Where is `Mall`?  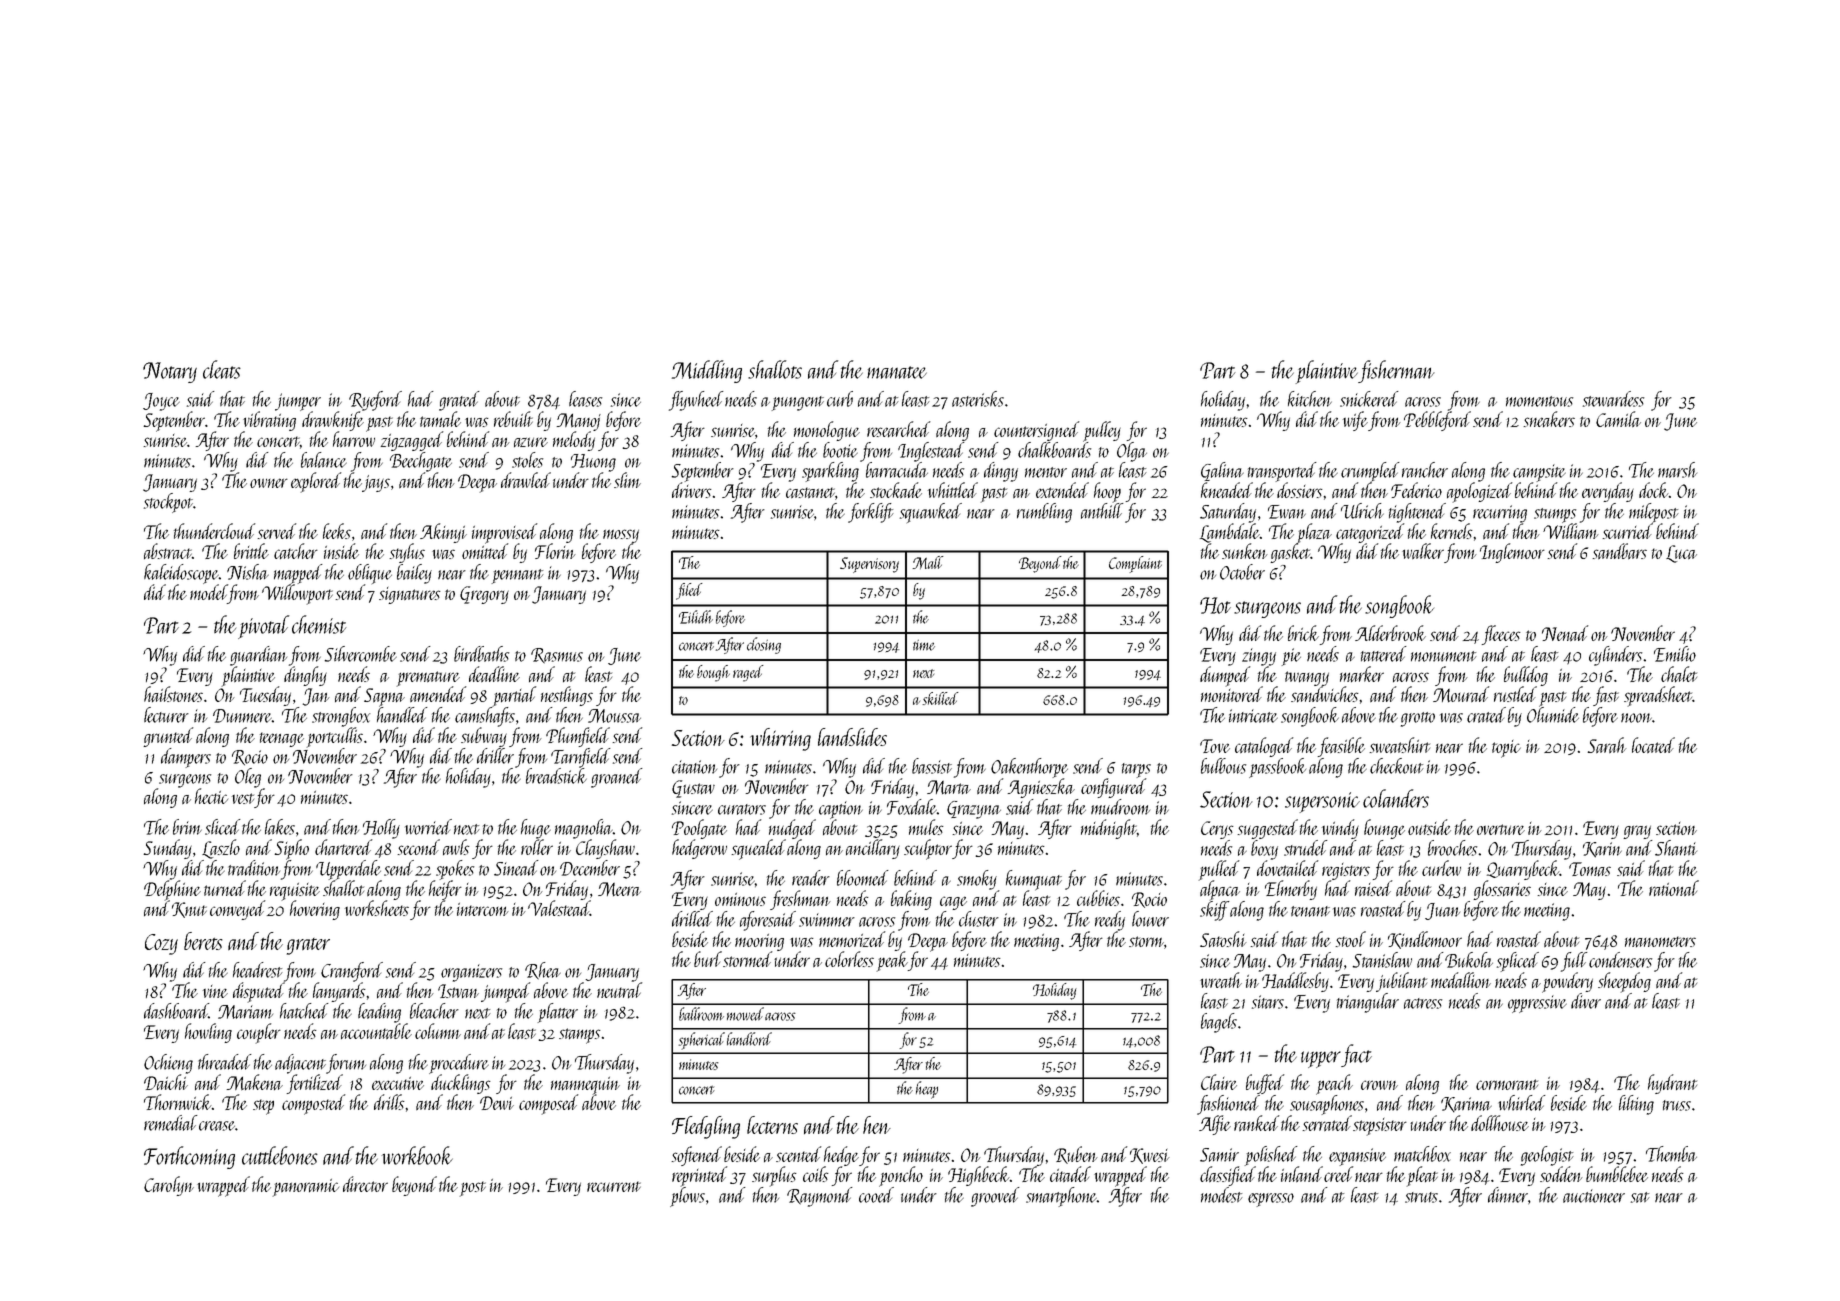
Mall is located at coordinates (927, 562).
